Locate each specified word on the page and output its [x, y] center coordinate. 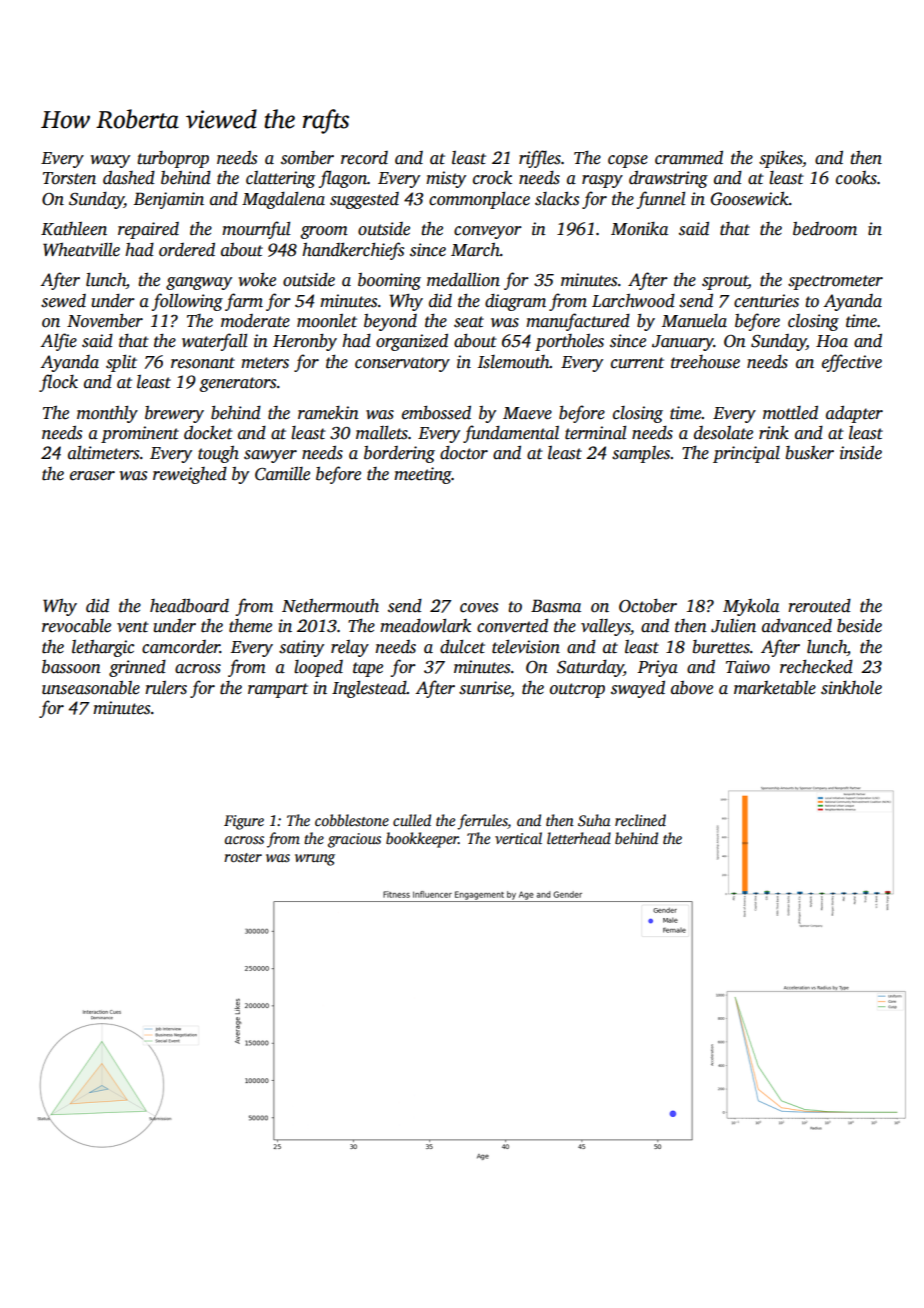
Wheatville [81, 250]
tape [368, 669]
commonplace [479, 200]
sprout [725, 282]
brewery [174, 414]
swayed [638, 689]
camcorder [181, 647]
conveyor [488, 232]
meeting [423, 475]
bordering [399, 454]
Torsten [69, 178]
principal [746, 454]
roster [243, 857]
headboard [189, 606]
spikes [780, 159]
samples [641, 454]
